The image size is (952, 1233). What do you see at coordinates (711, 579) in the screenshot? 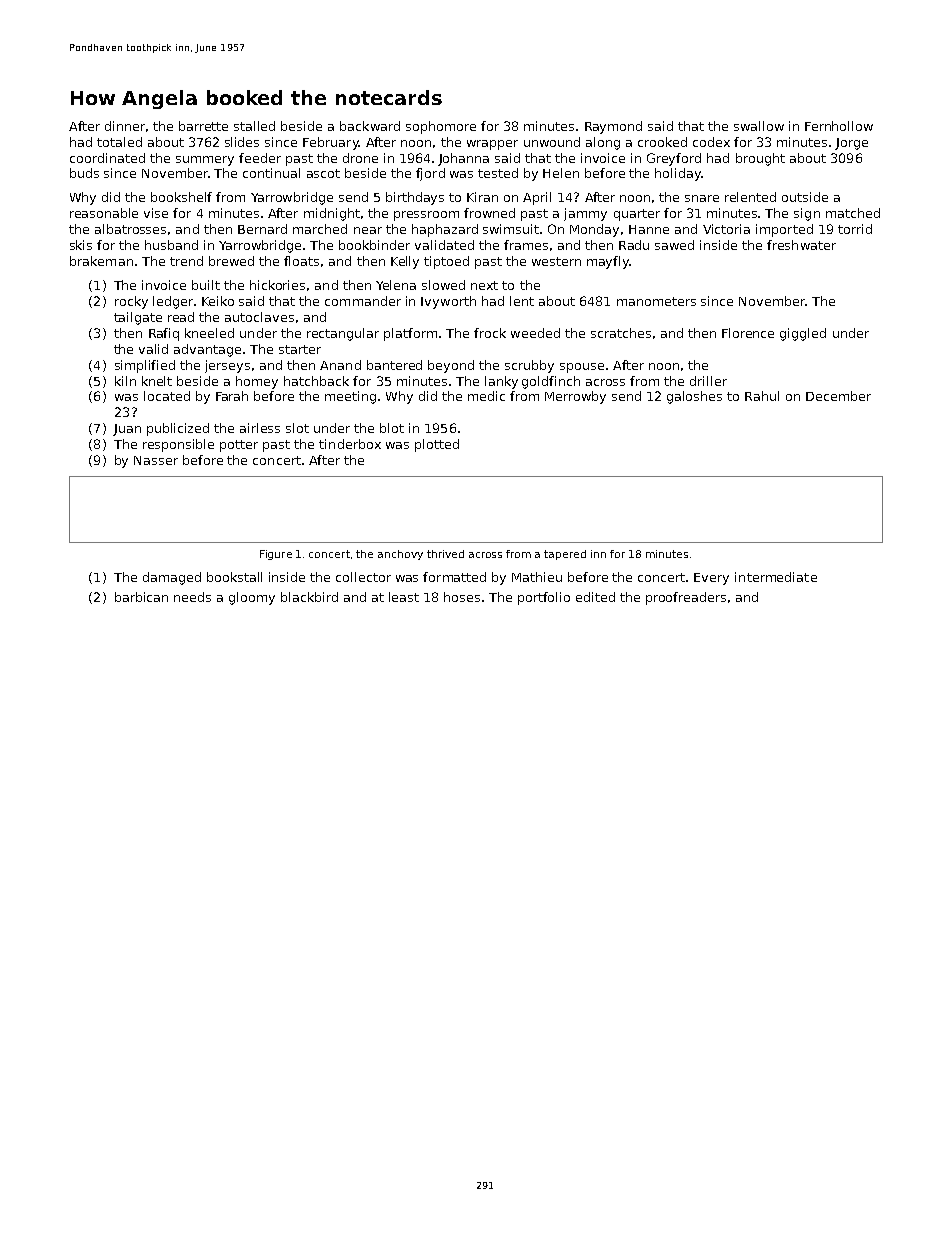
I see `Every` at bounding box center [711, 579].
